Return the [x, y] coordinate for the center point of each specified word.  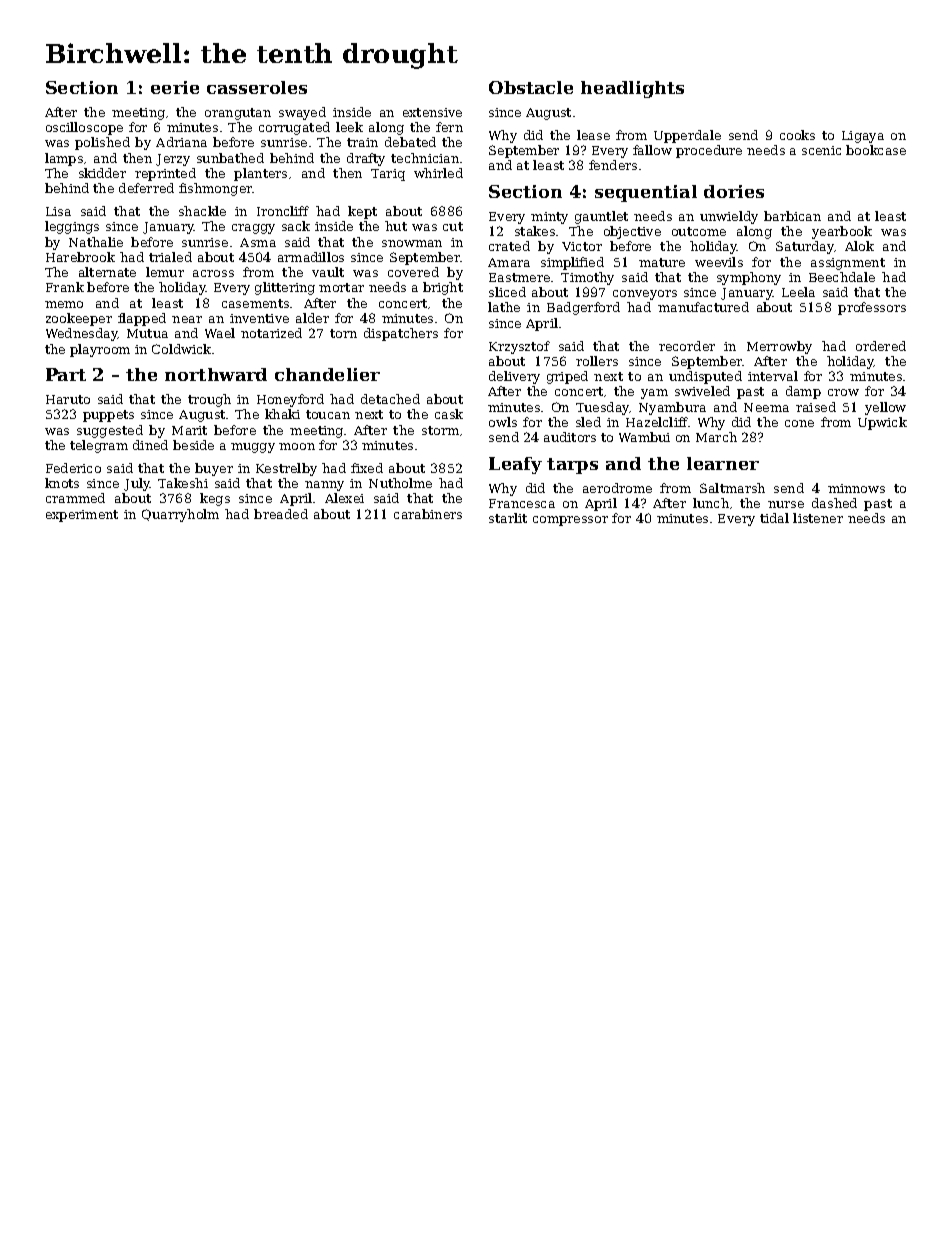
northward [216, 374]
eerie [175, 87]
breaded [281, 514]
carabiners [428, 514]
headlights [632, 89]
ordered [881, 346]
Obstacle [531, 87]
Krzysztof [519, 347]
